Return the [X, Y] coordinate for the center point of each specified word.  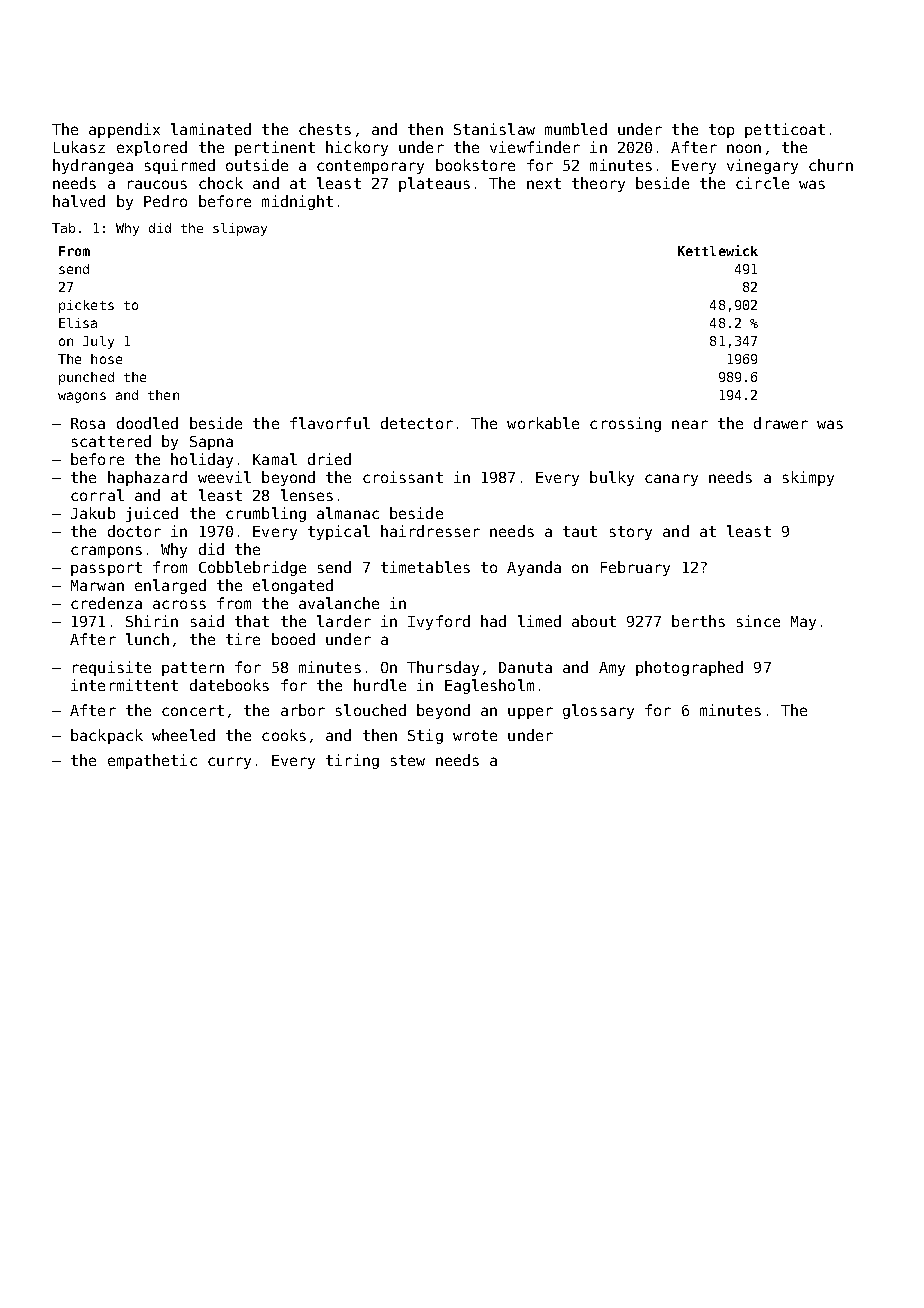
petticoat [785, 130]
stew [408, 760]
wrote [475, 735]
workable [543, 423]
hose [106, 359]
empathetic [152, 761]
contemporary [370, 167]
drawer [781, 423]
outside [257, 165]
